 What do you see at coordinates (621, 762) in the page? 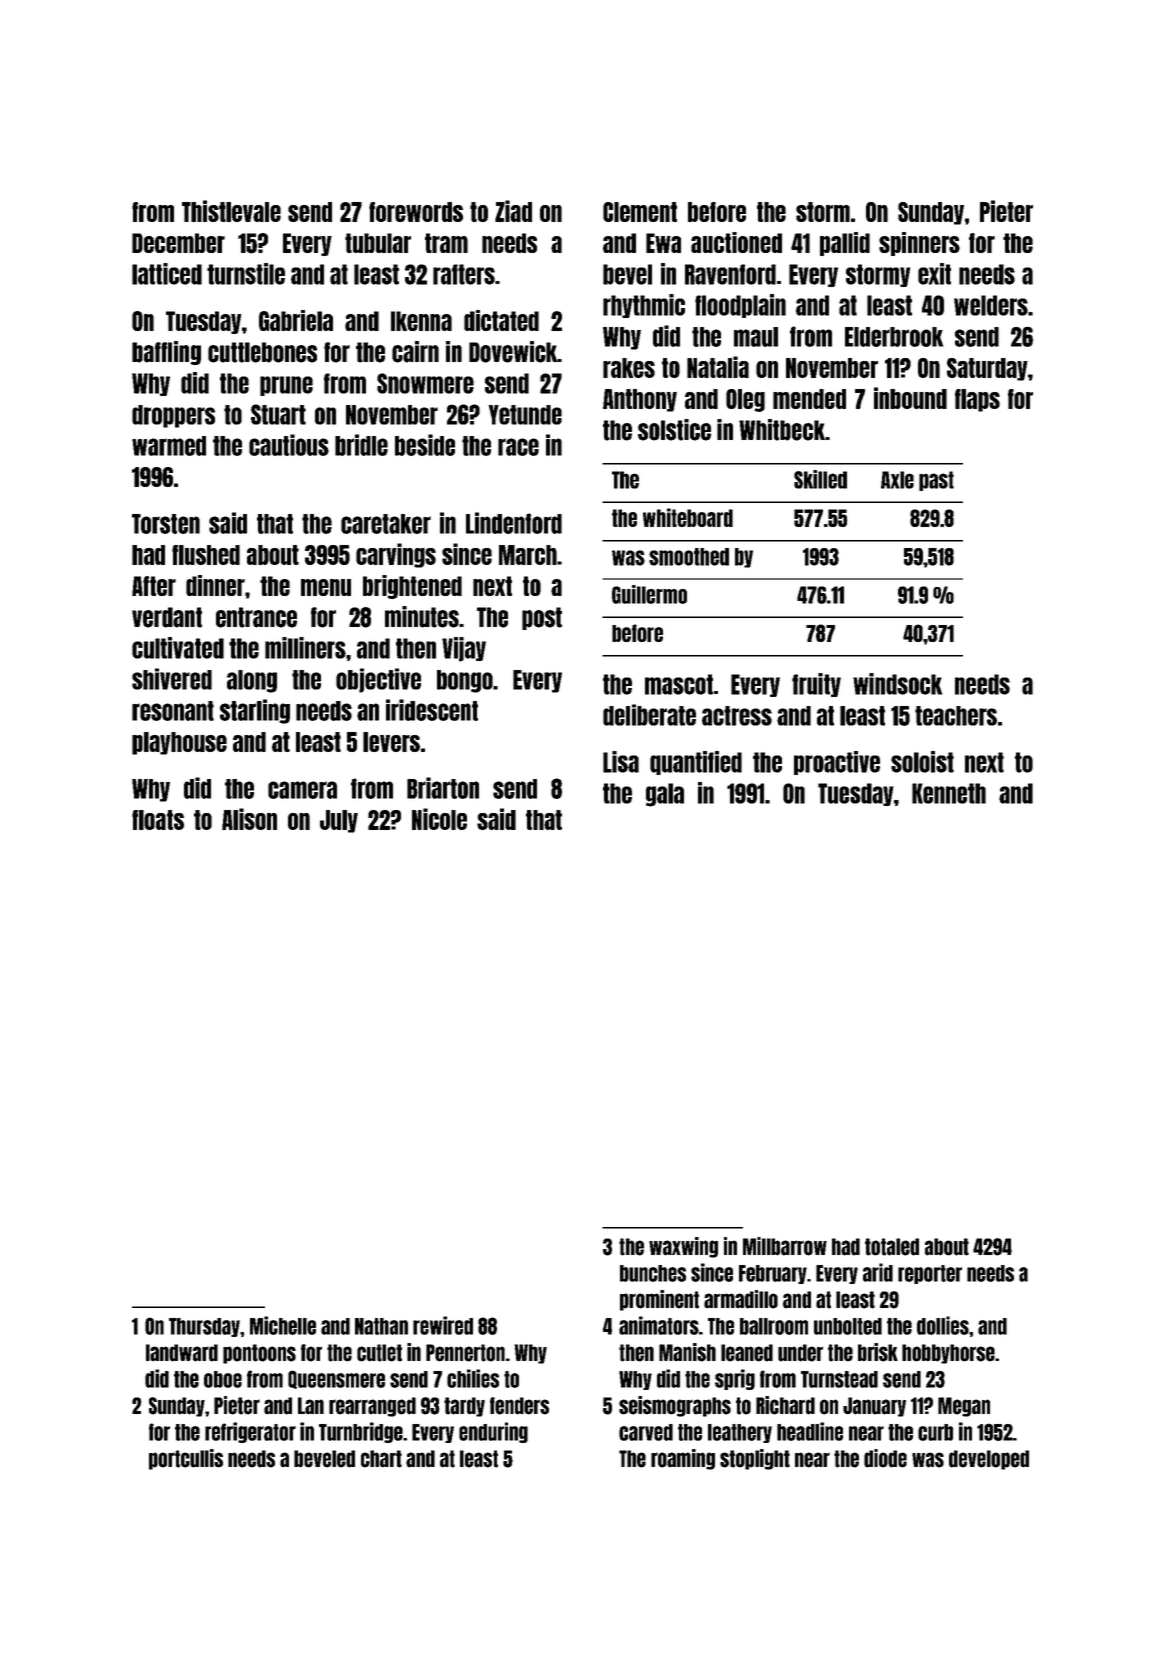
I see `Lisa` at bounding box center [621, 762].
